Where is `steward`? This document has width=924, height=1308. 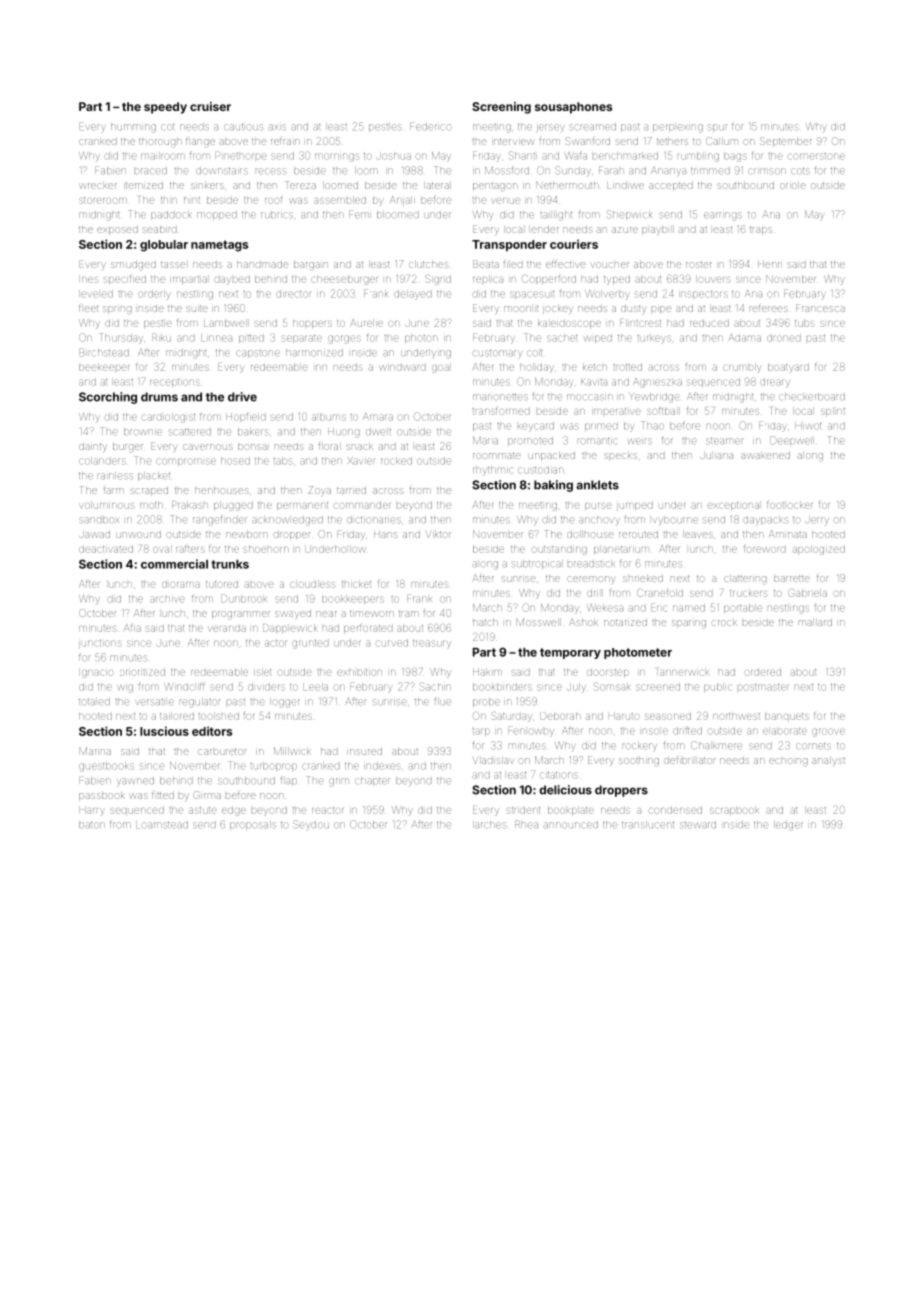 steward is located at coordinates (698, 824).
